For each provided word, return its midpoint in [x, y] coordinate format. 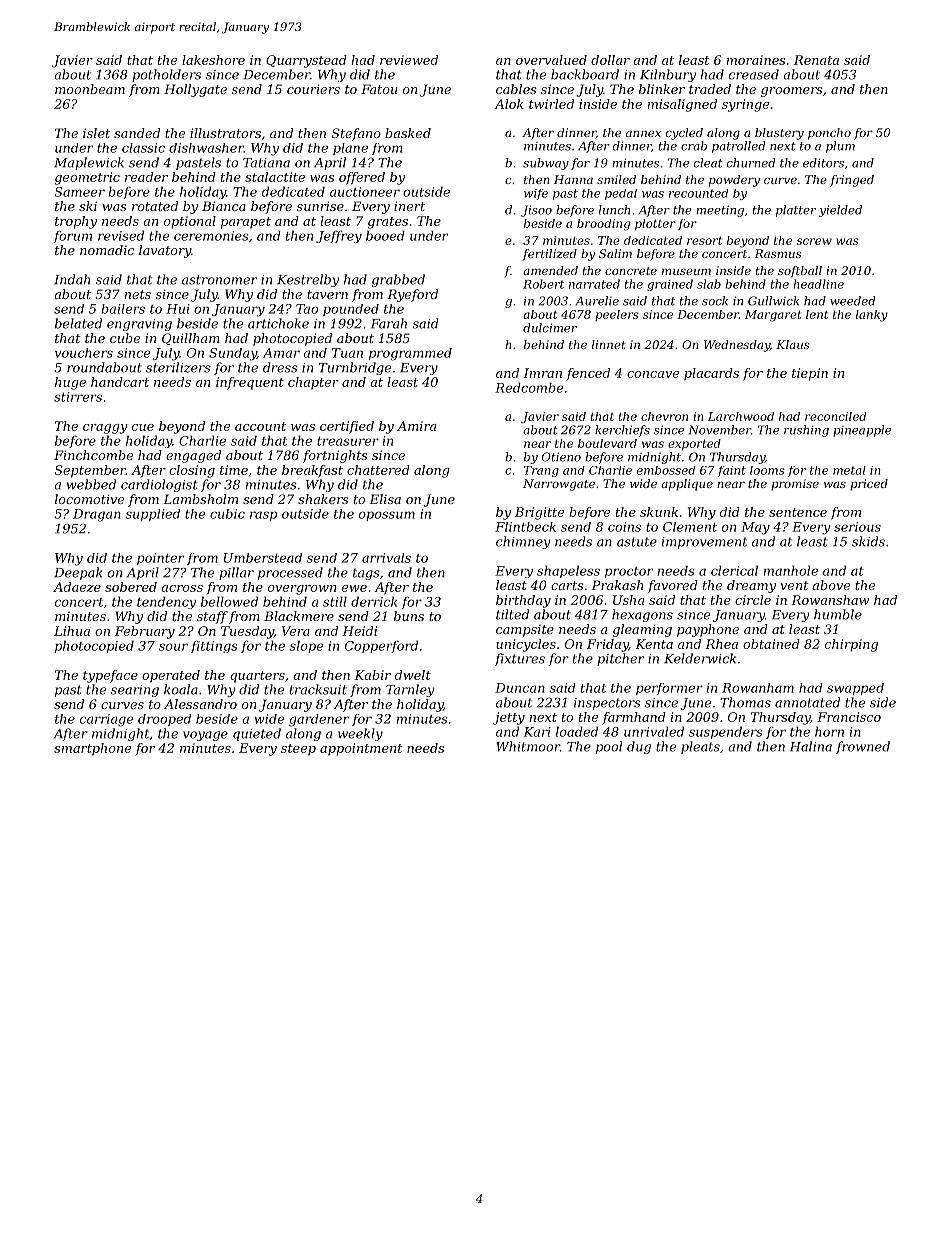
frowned [863, 747]
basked [408, 133]
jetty [509, 718]
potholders [166, 75]
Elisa [385, 499]
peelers [617, 315]
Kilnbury [668, 75]
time [234, 470]
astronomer [219, 280]
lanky [872, 316]
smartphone [92, 749]
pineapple [862, 431]
